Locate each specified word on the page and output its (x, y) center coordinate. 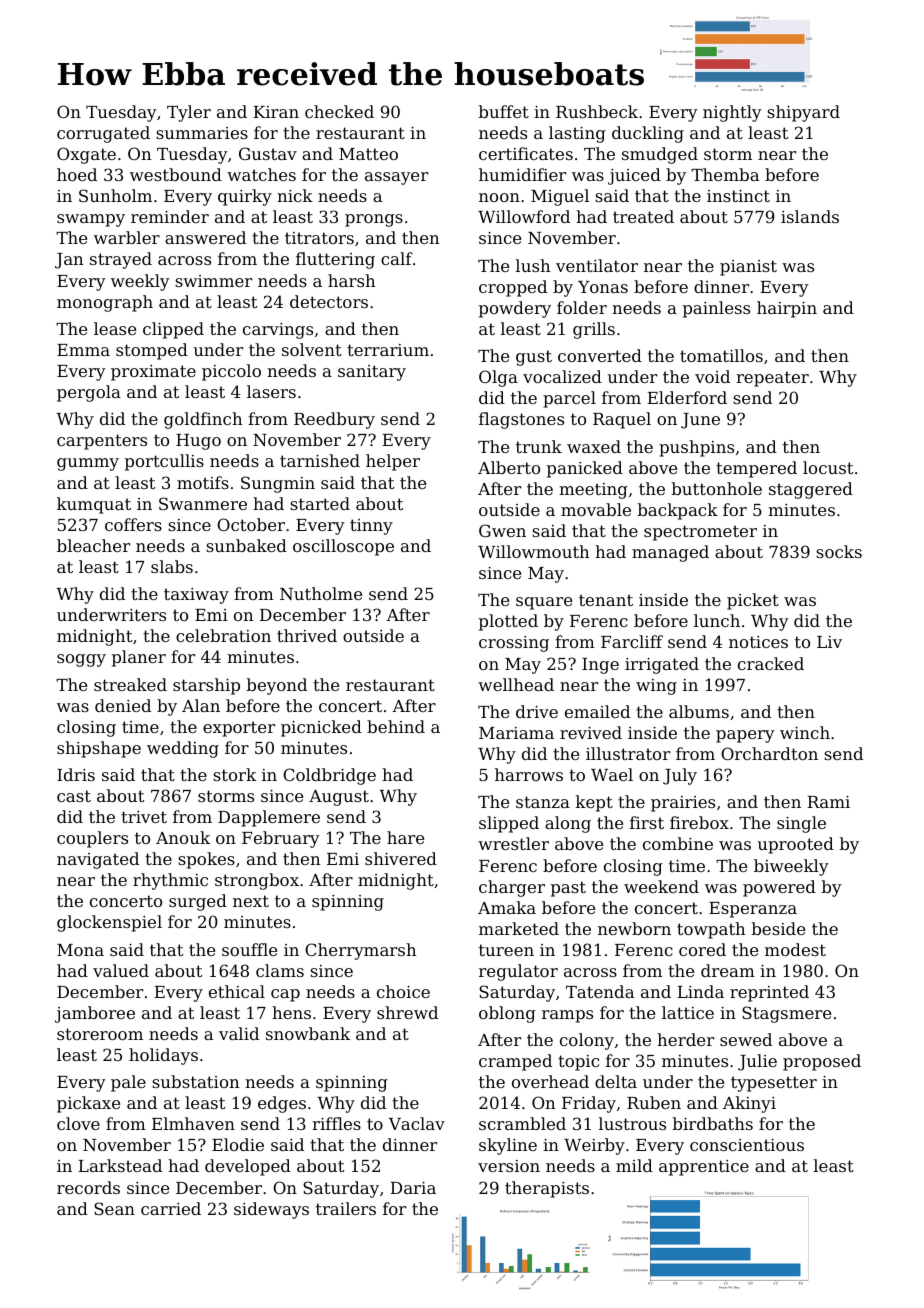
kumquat (94, 505)
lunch (717, 620)
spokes (206, 860)
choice (403, 991)
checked (339, 111)
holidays (163, 1056)
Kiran (276, 112)
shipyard (803, 113)
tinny (371, 527)
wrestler (513, 843)
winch (805, 732)
